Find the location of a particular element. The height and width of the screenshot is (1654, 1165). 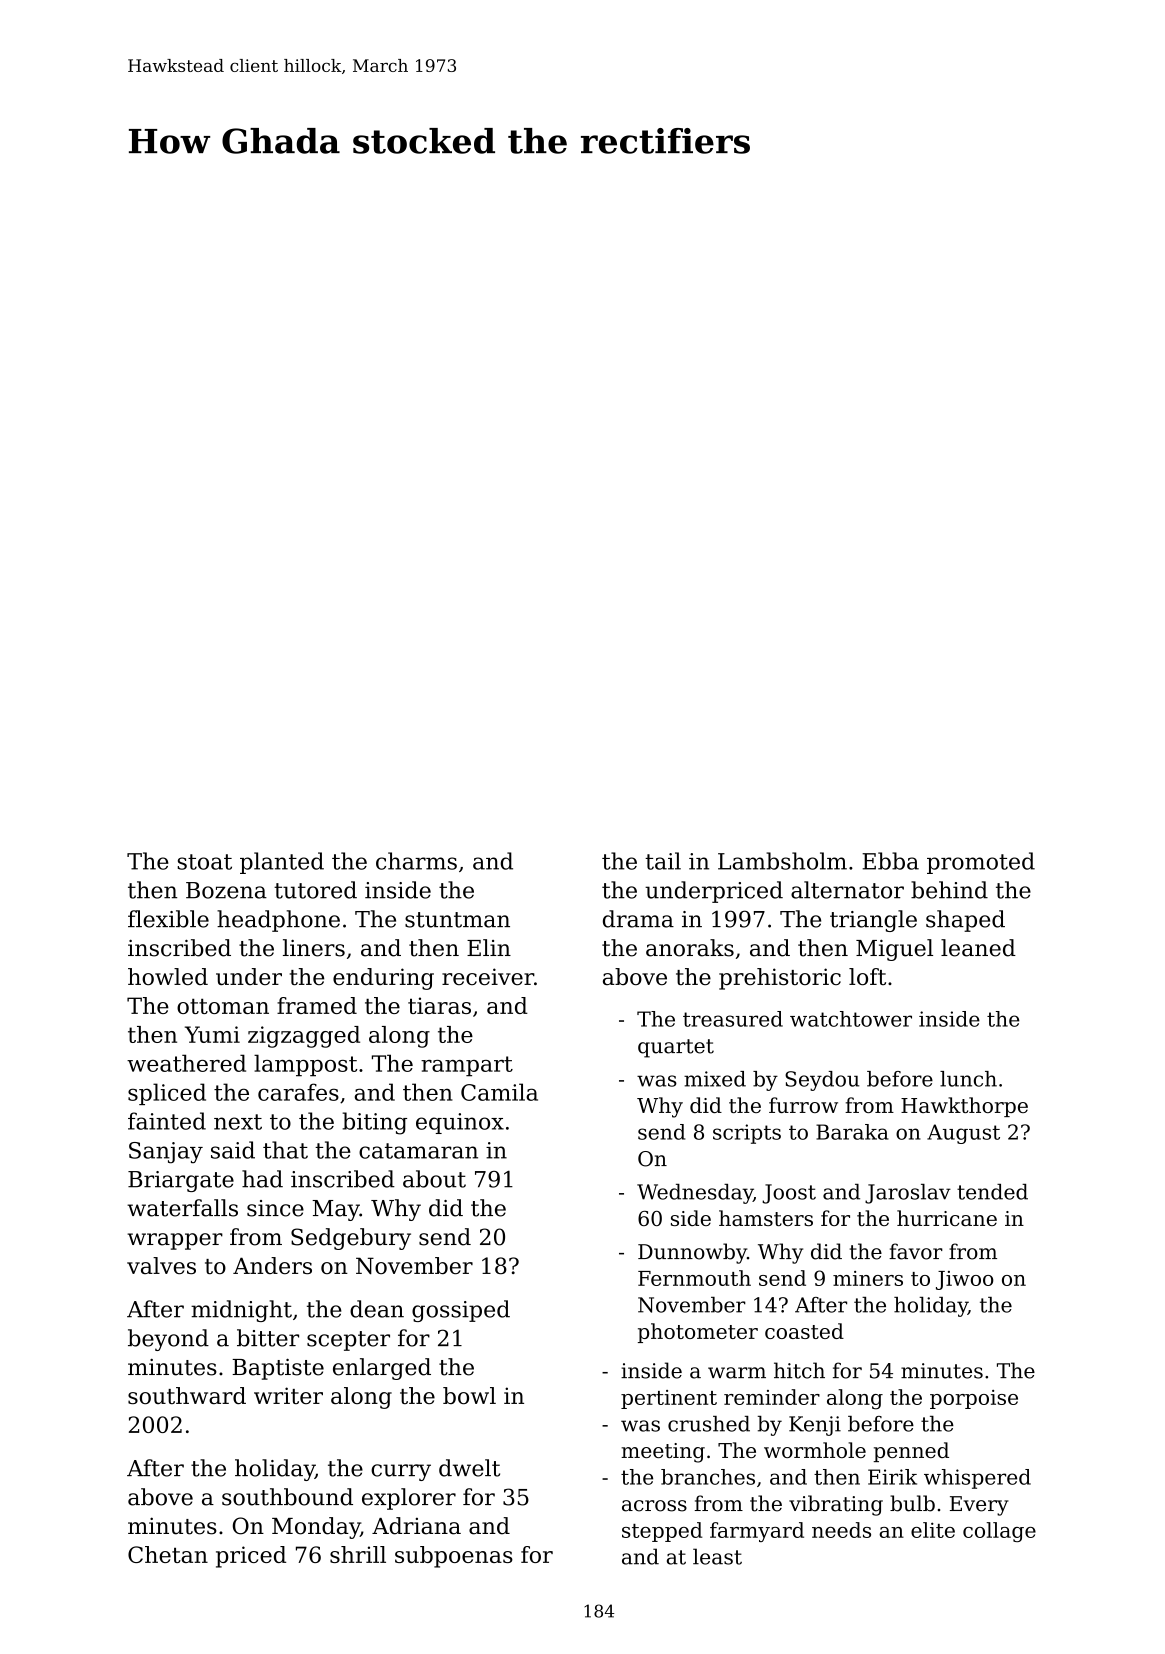

explorer is located at coordinates (409, 1499).
